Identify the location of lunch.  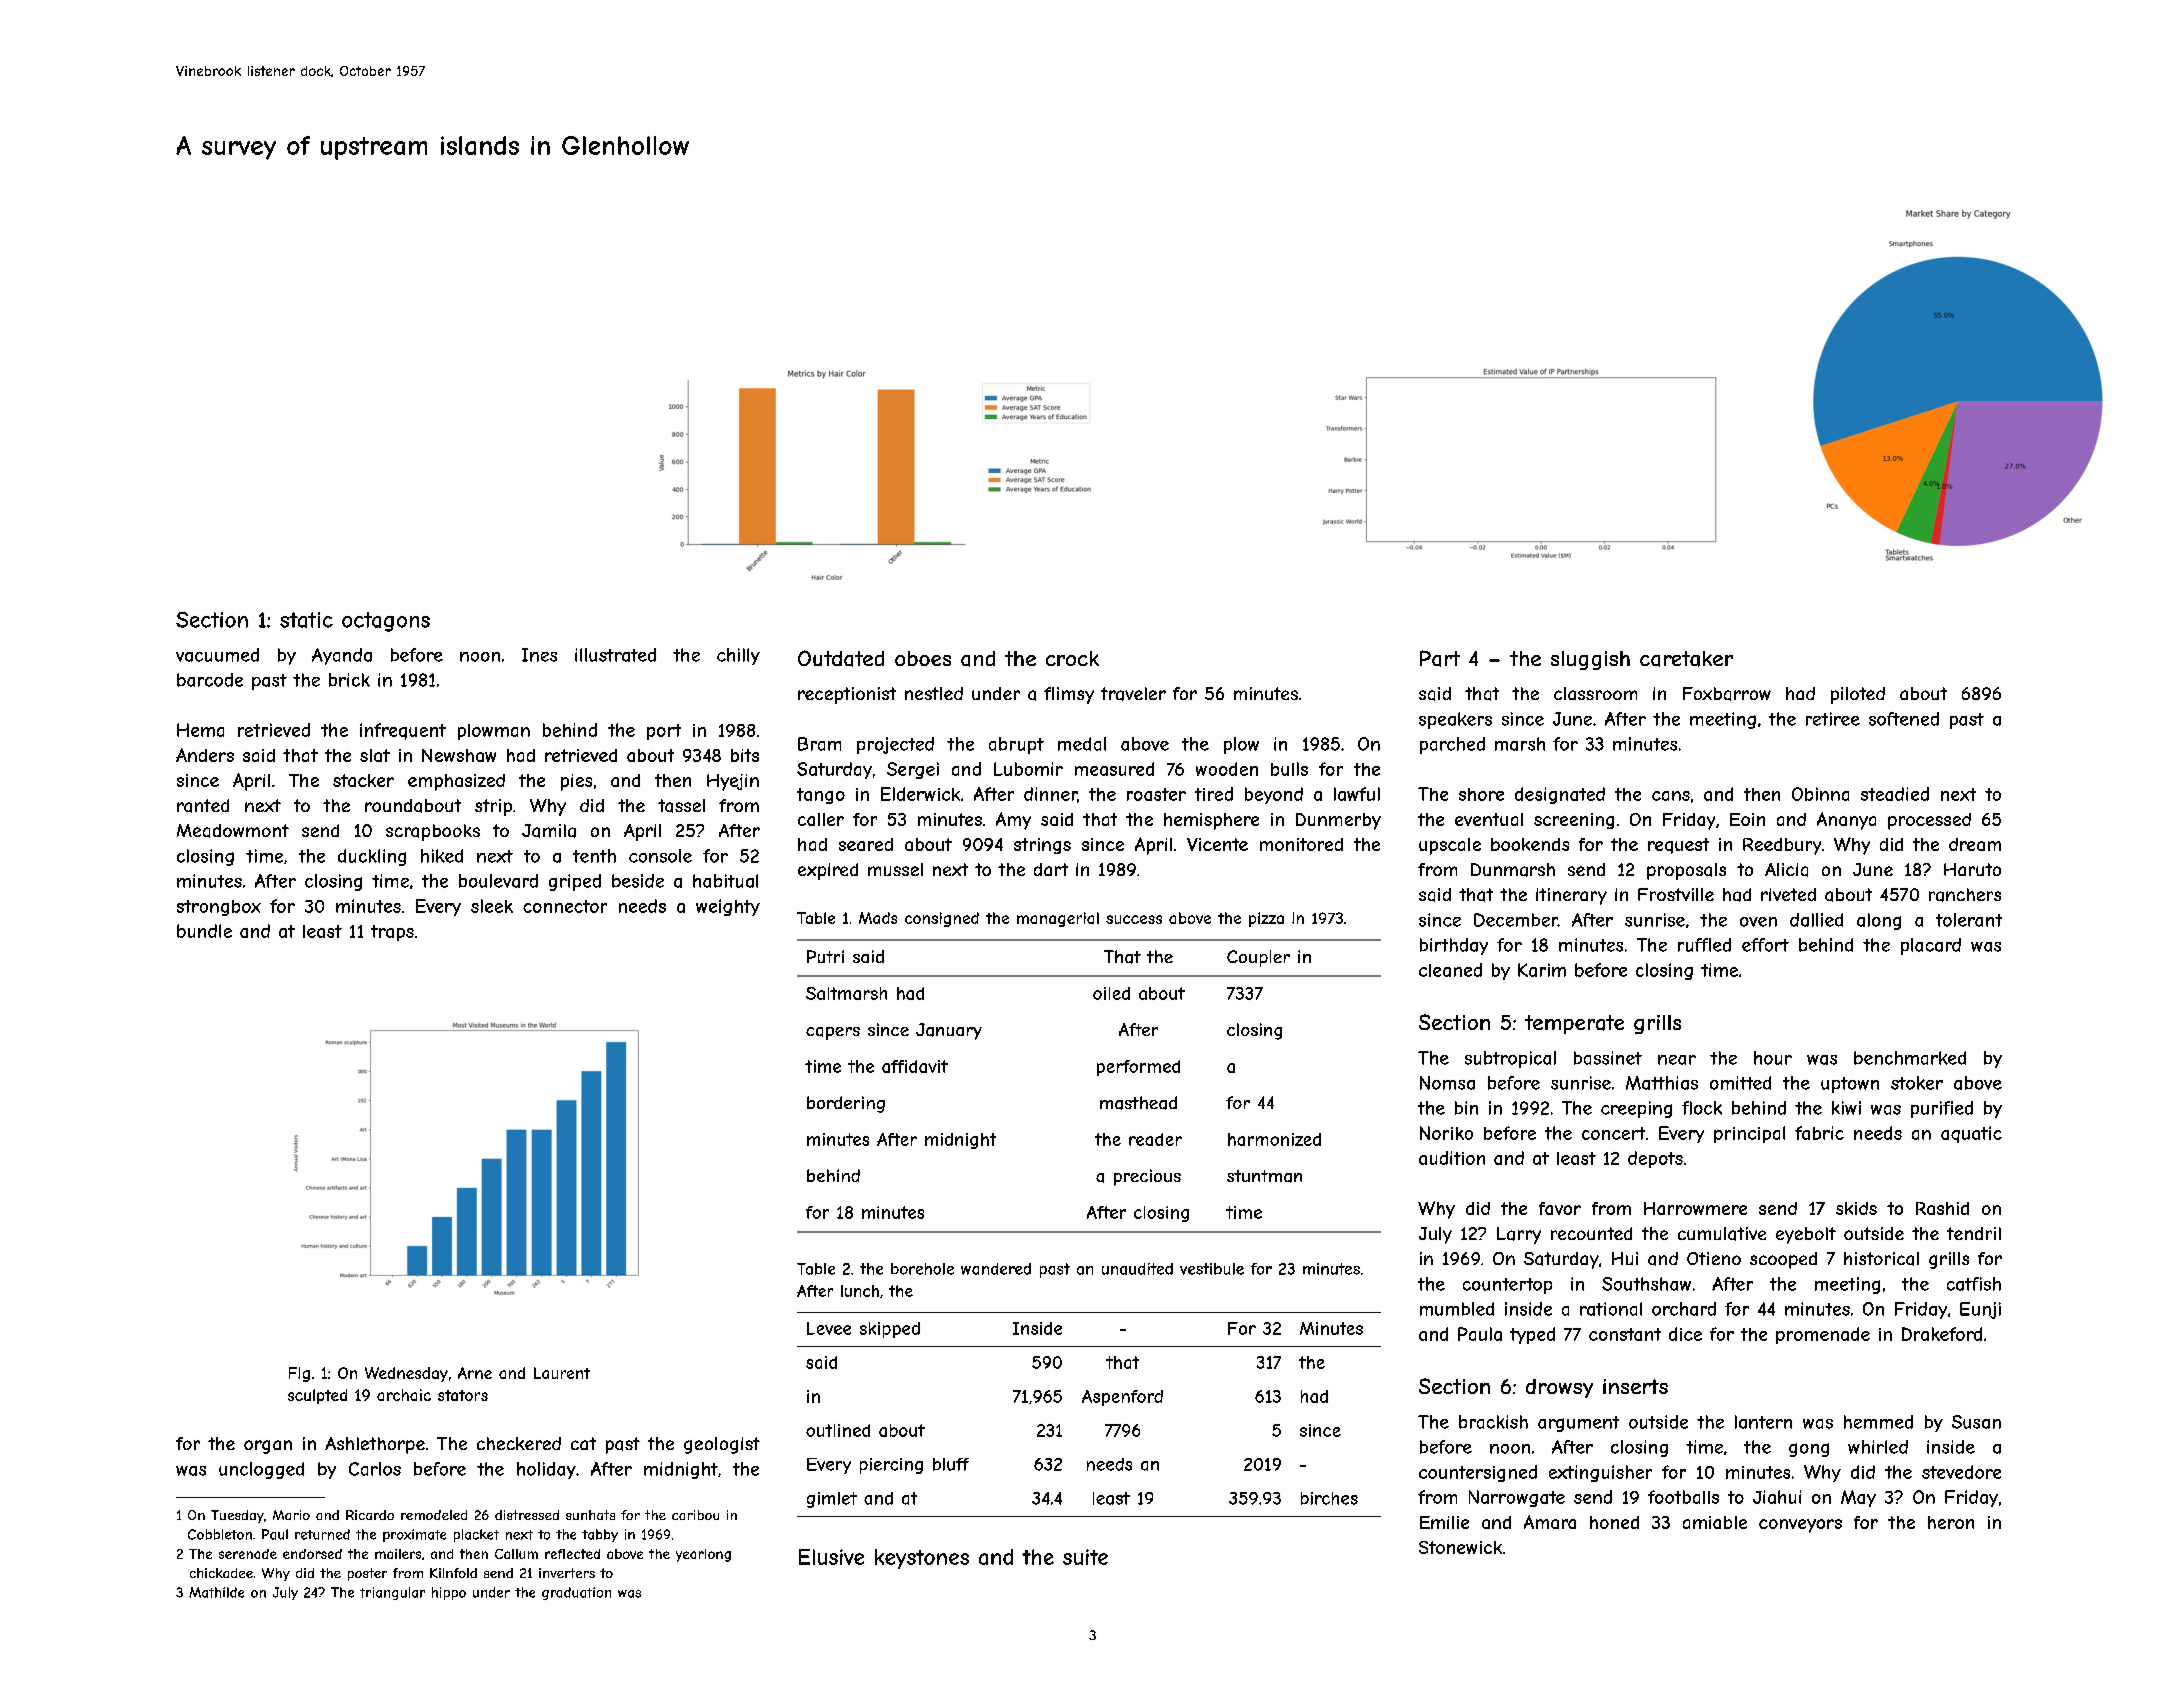
(860, 1291).
